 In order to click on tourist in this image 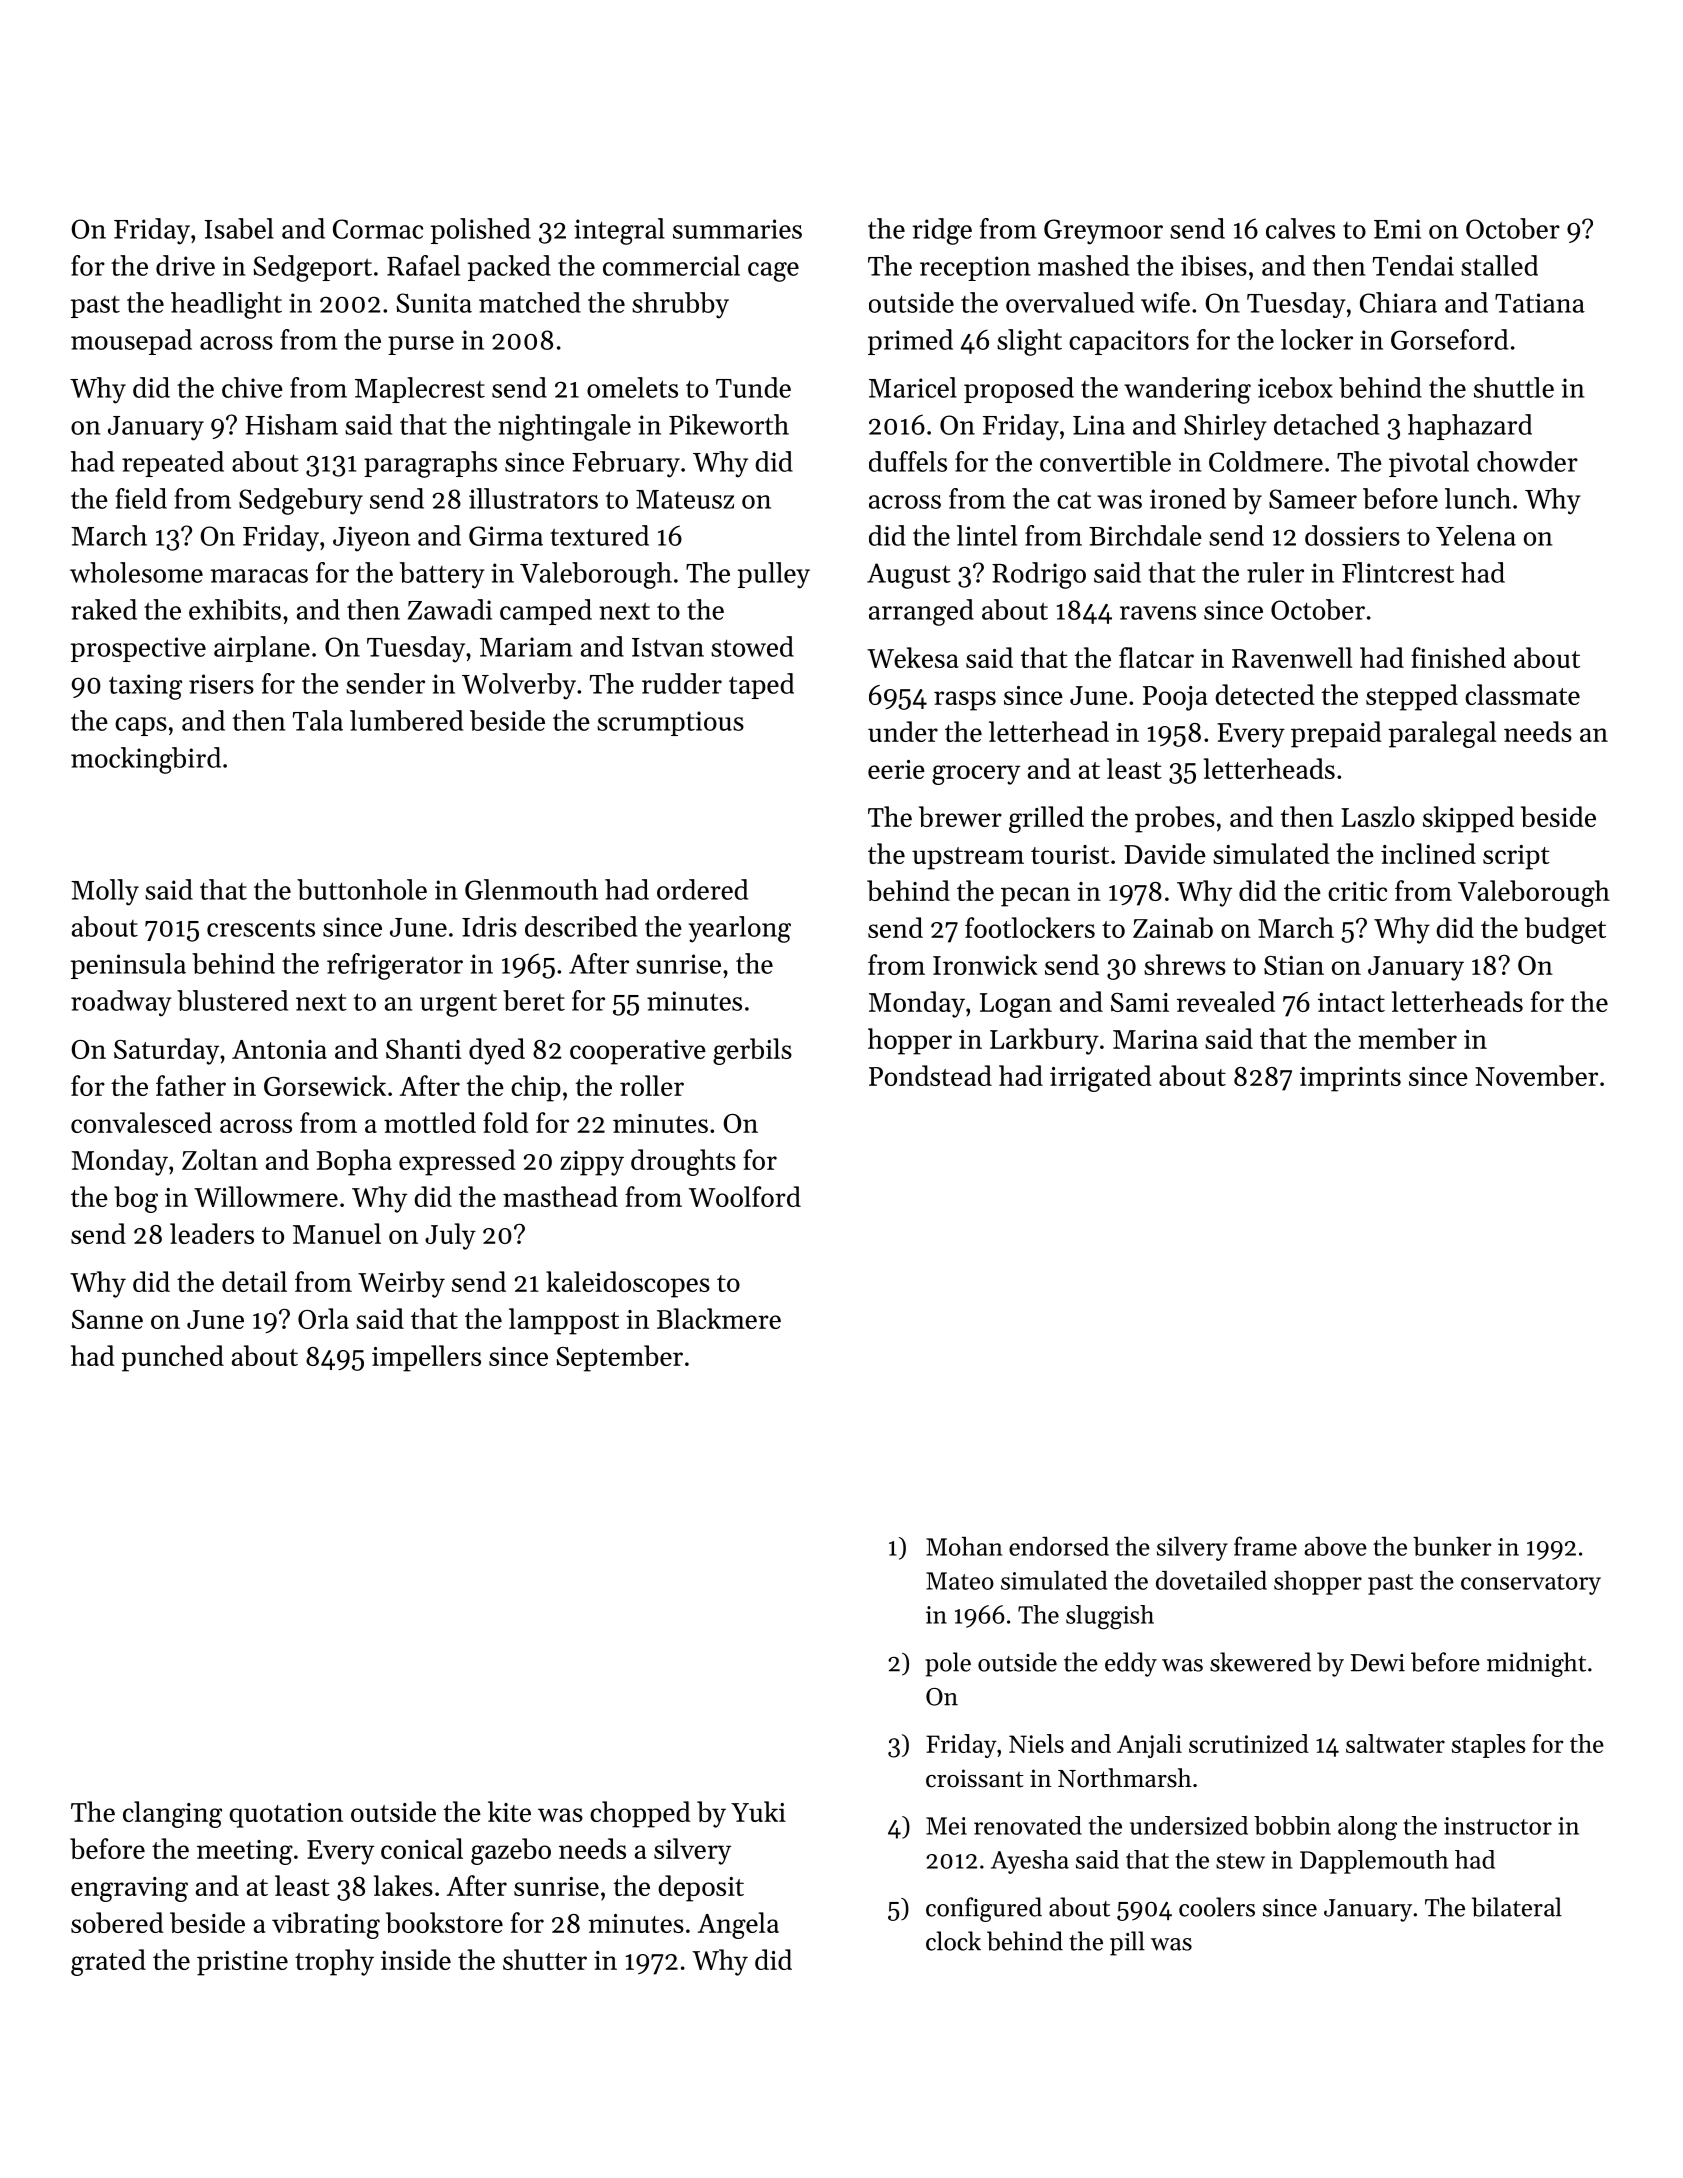, I will do `click(1070, 854)`.
